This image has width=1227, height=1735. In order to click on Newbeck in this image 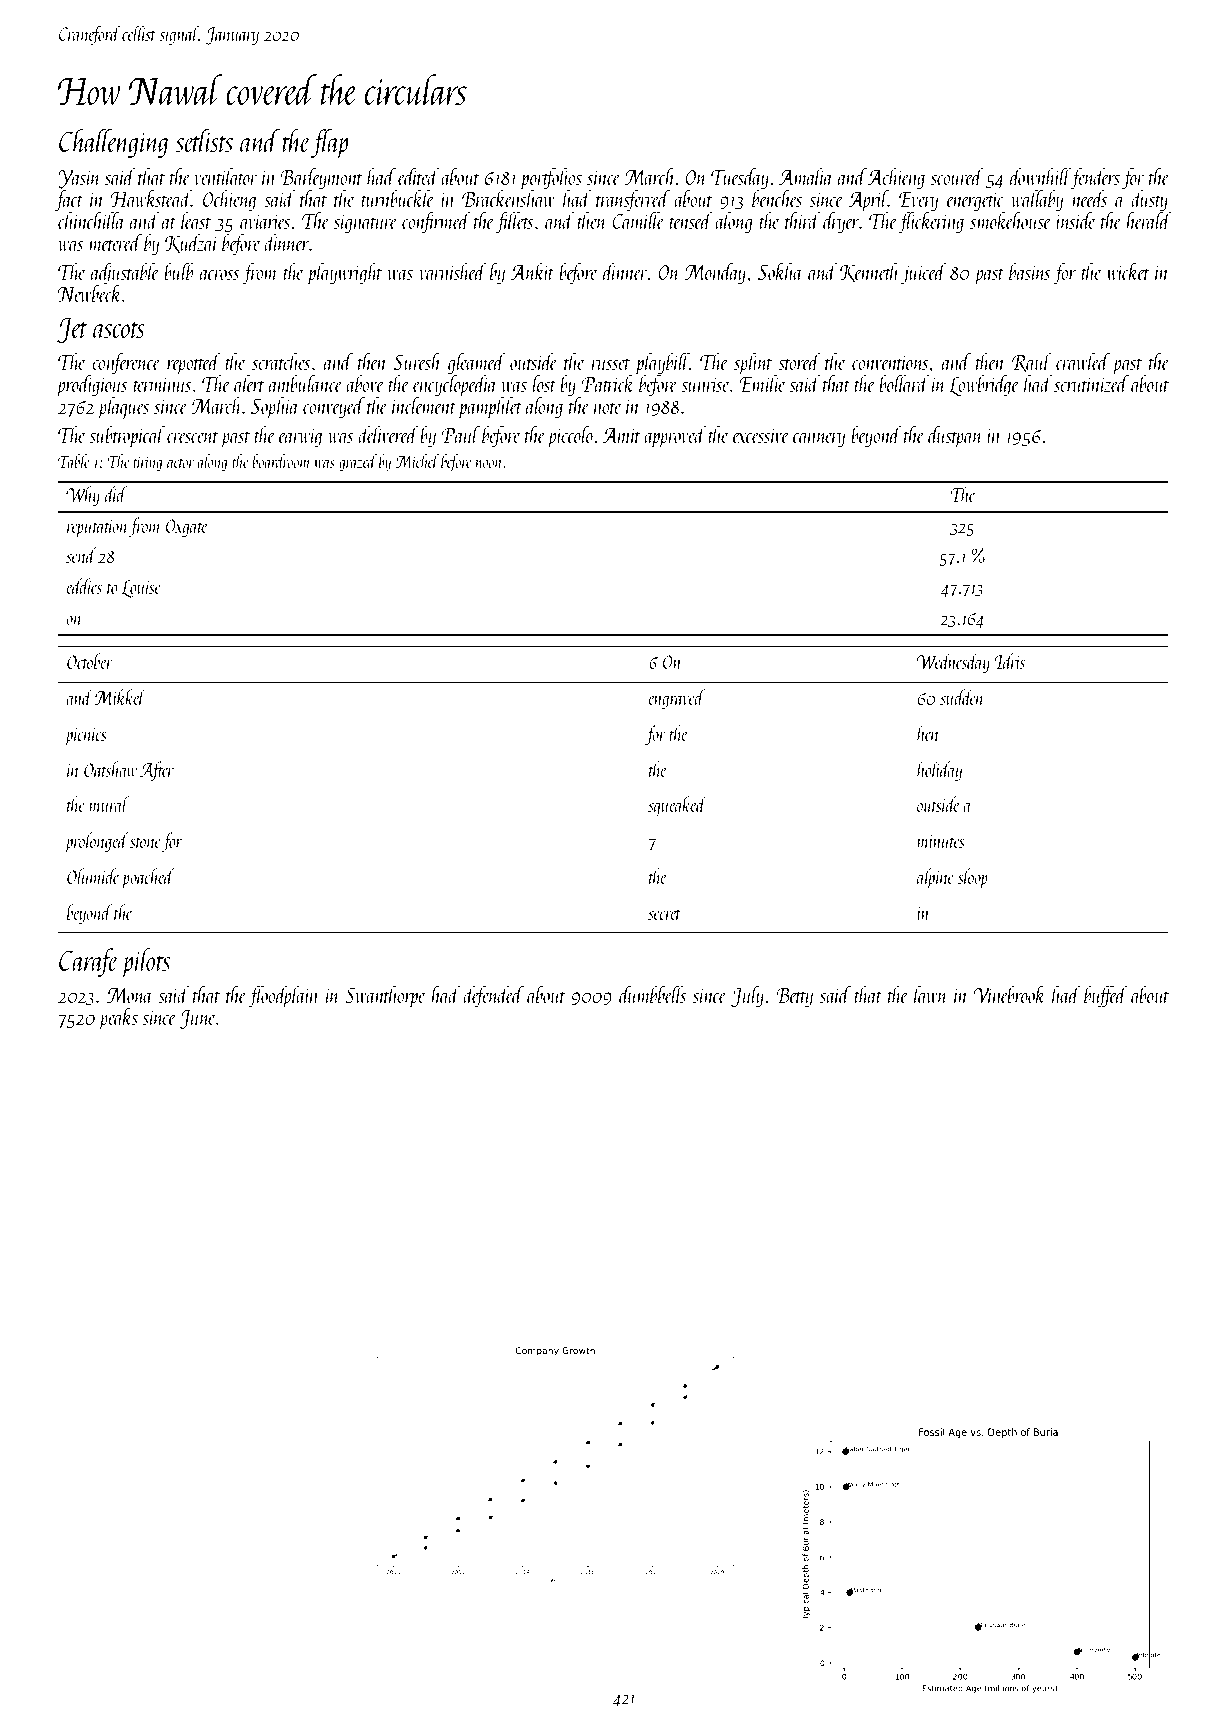, I will do `click(90, 293)`.
